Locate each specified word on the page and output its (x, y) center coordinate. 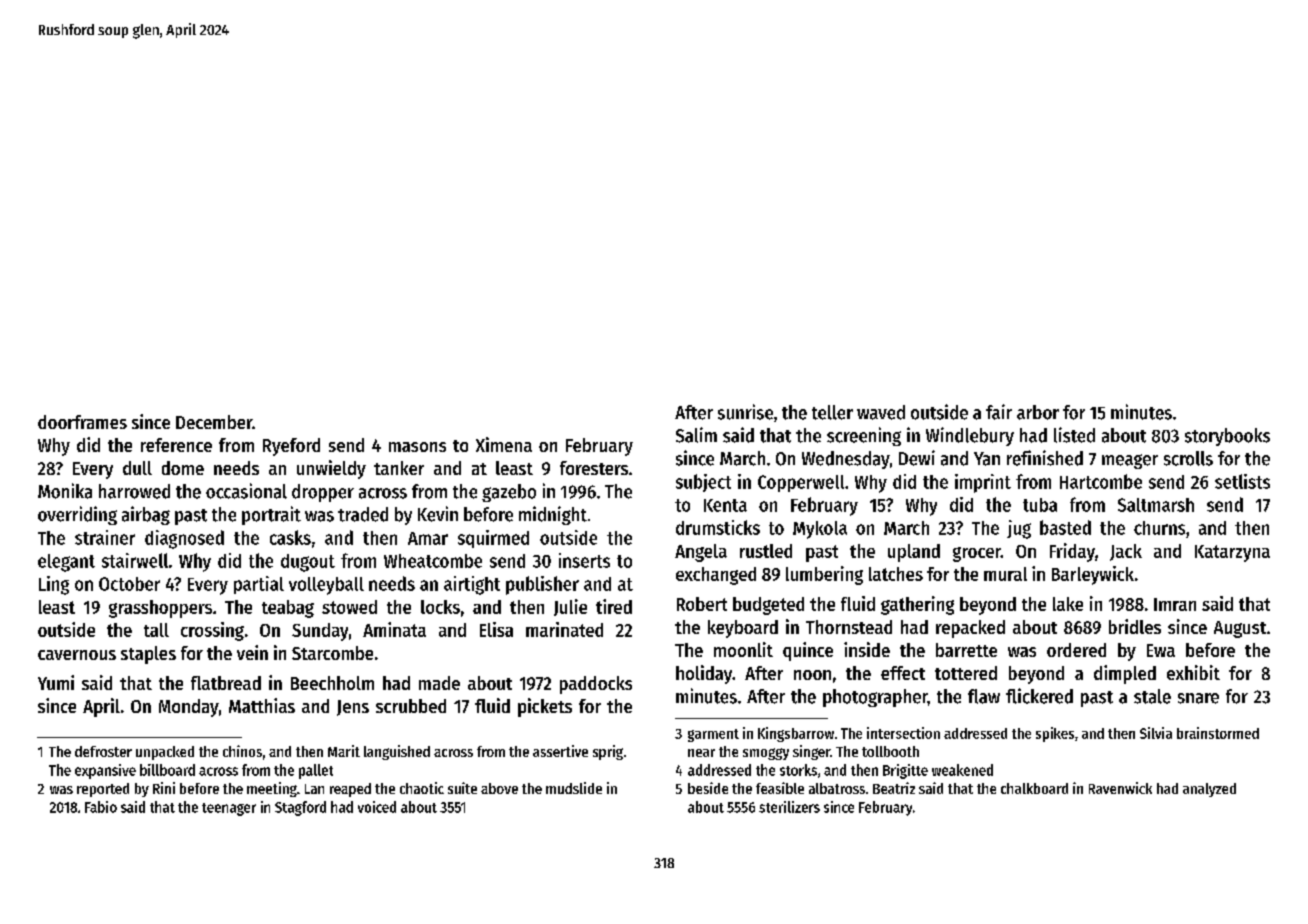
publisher (542, 585)
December (214, 422)
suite (462, 788)
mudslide (574, 788)
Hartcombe (1101, 481)
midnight (553, 515)
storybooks (1227, 437)
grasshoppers (160, 609)
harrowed (134, 491)
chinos (242, 751)
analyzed (1209, 790)
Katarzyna (1232, 553)
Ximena (504, 444)
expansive (105, 771)
